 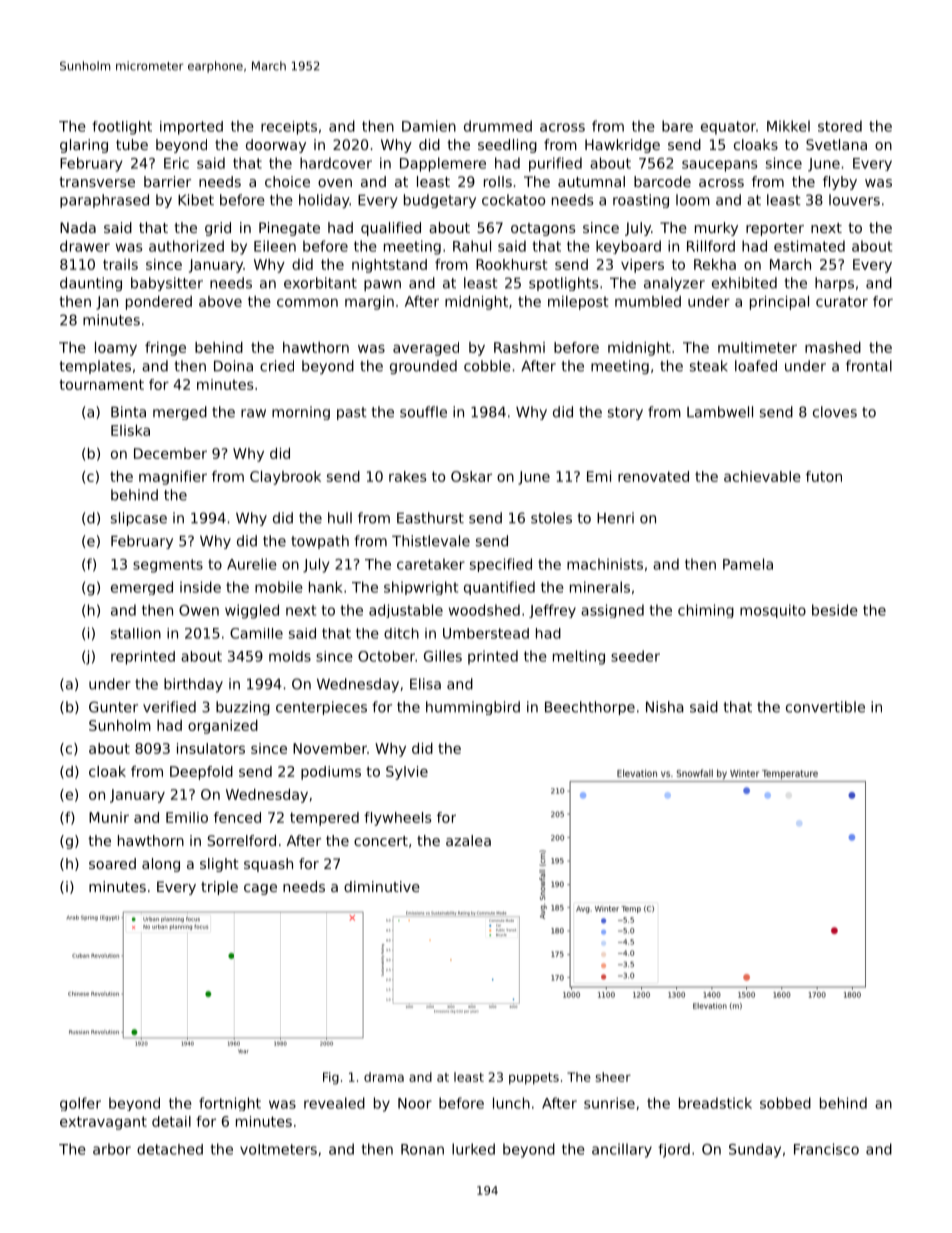 What do you see at coordinates (440, 201) in the page?
I see `budgetary` at bounding box center [440, 201].
